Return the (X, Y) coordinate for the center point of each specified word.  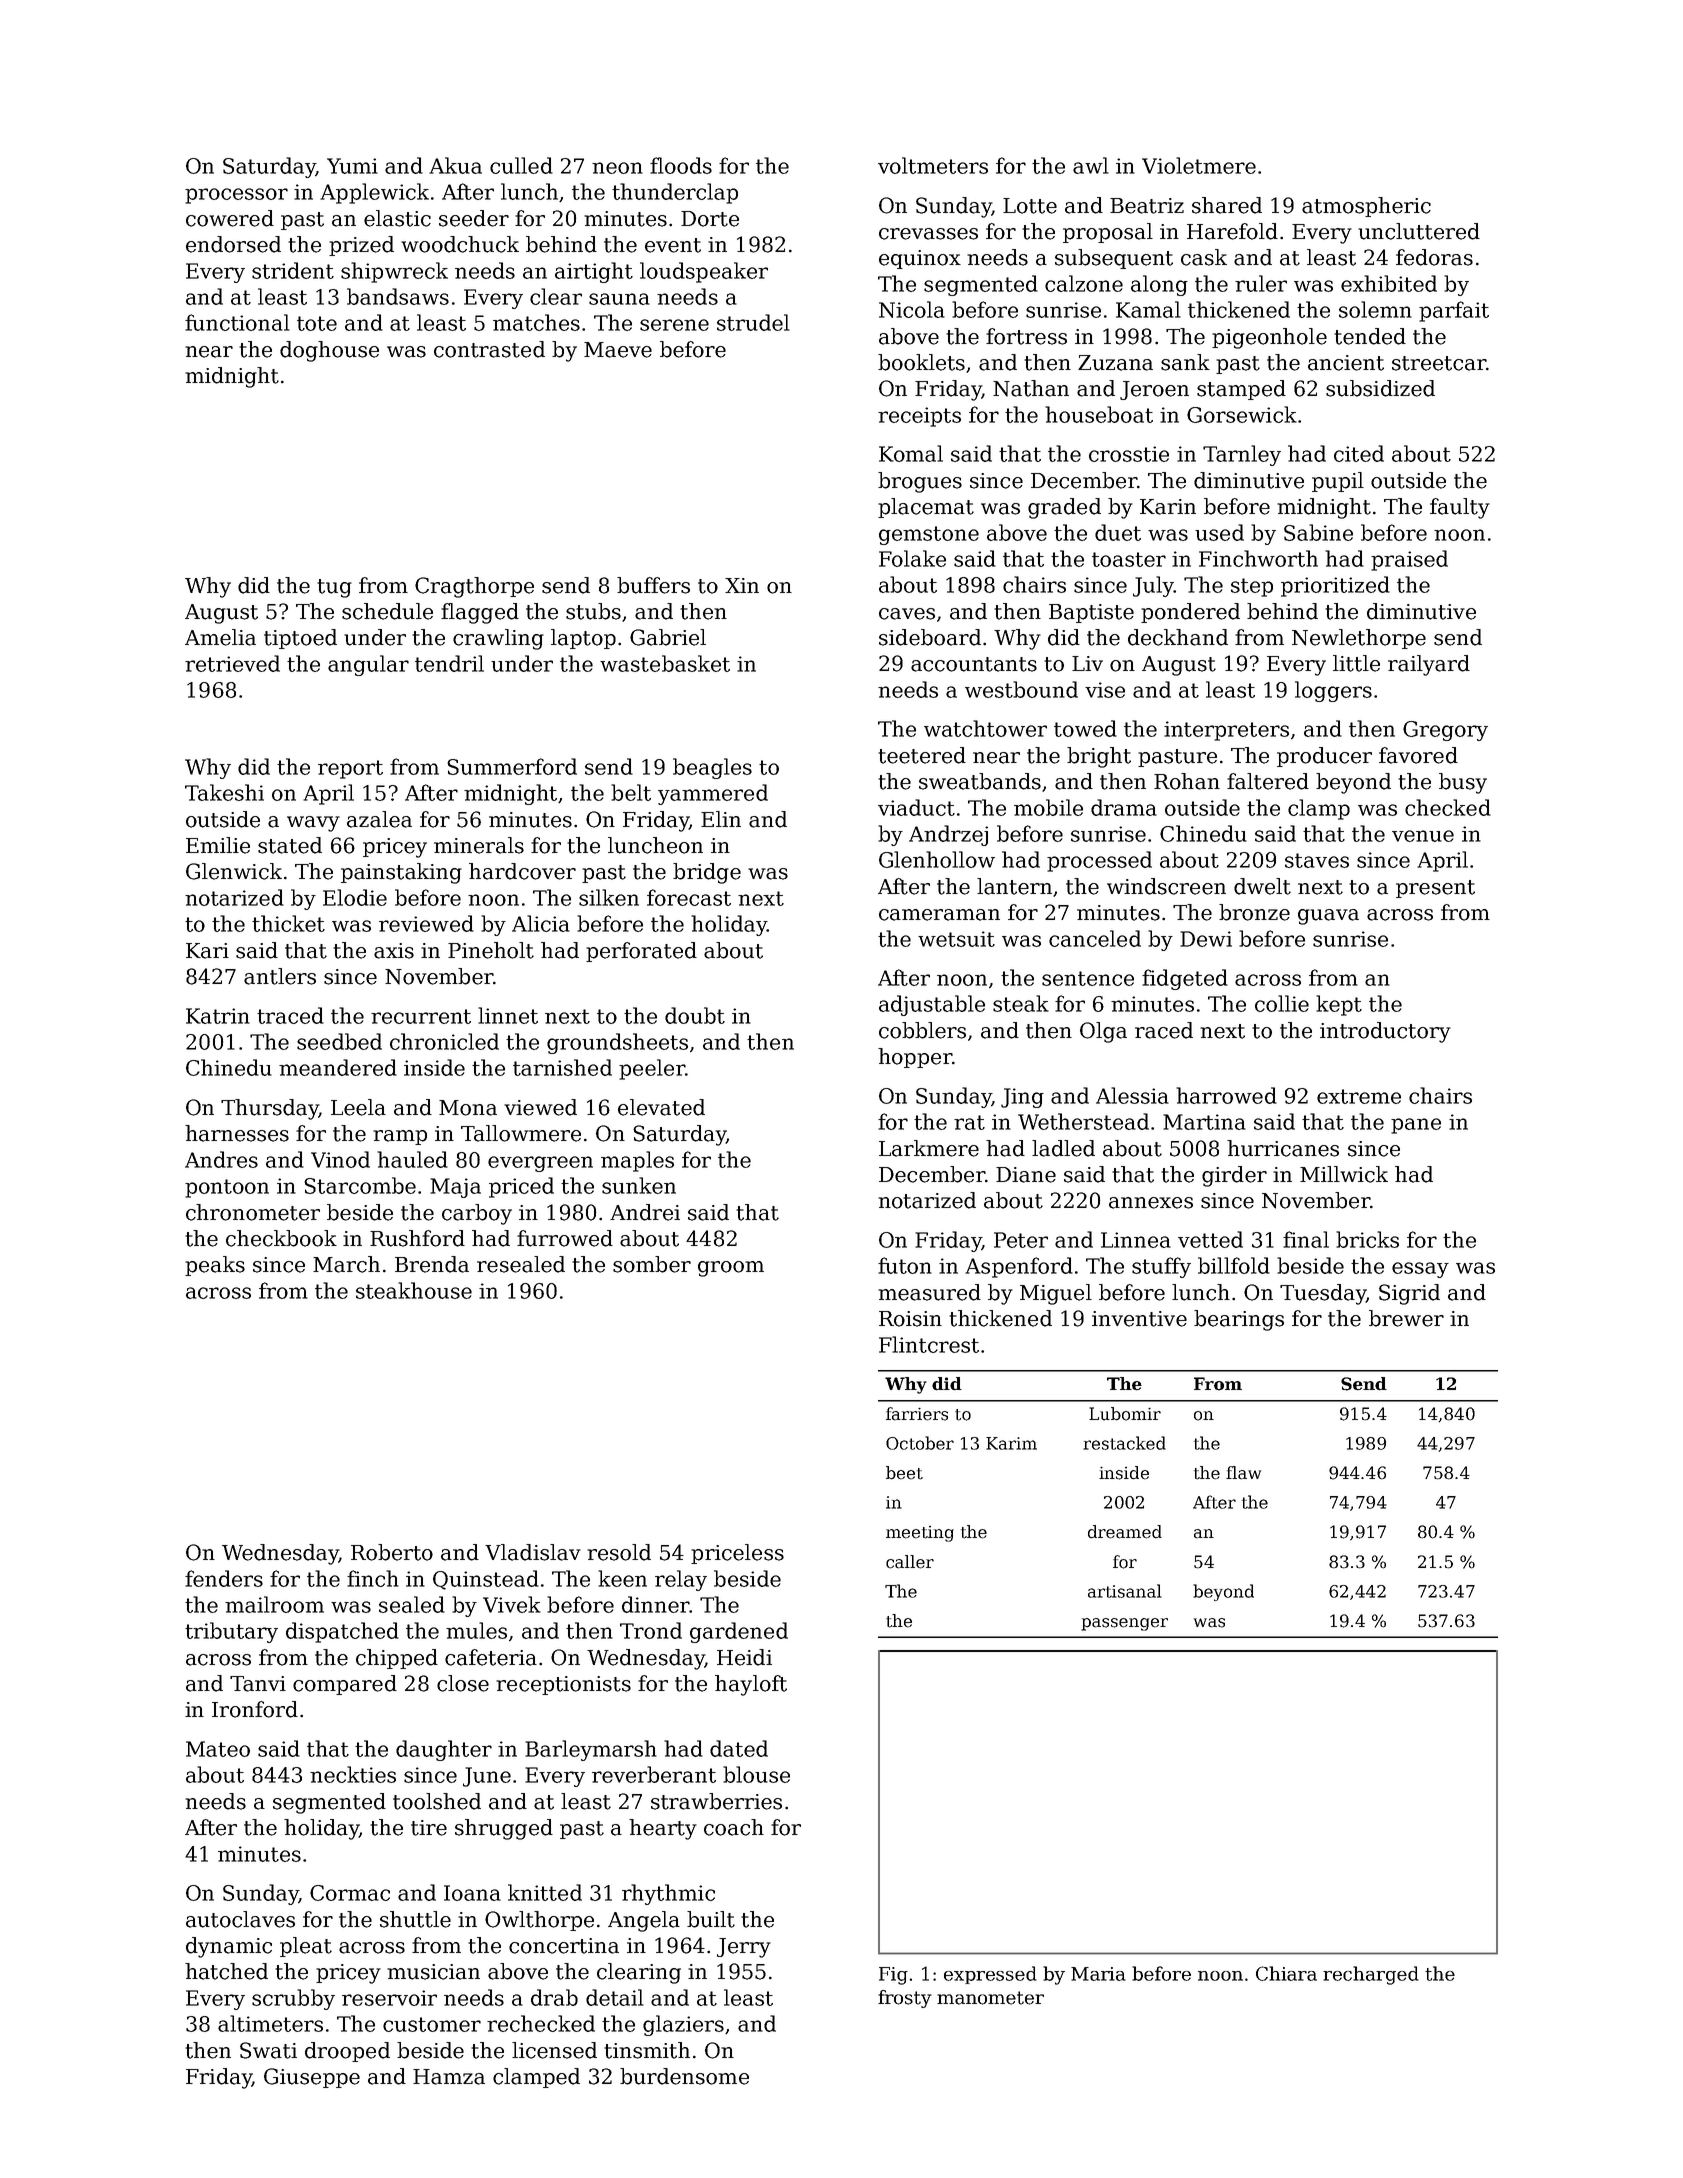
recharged (1371, 1975)
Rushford (417, 1238)
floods (681, 165)
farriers (917, 1414)
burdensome (684, 2076)
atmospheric (1366, 207)
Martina (1204, 1122)
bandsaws (398, 296)
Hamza (449, 2077)
